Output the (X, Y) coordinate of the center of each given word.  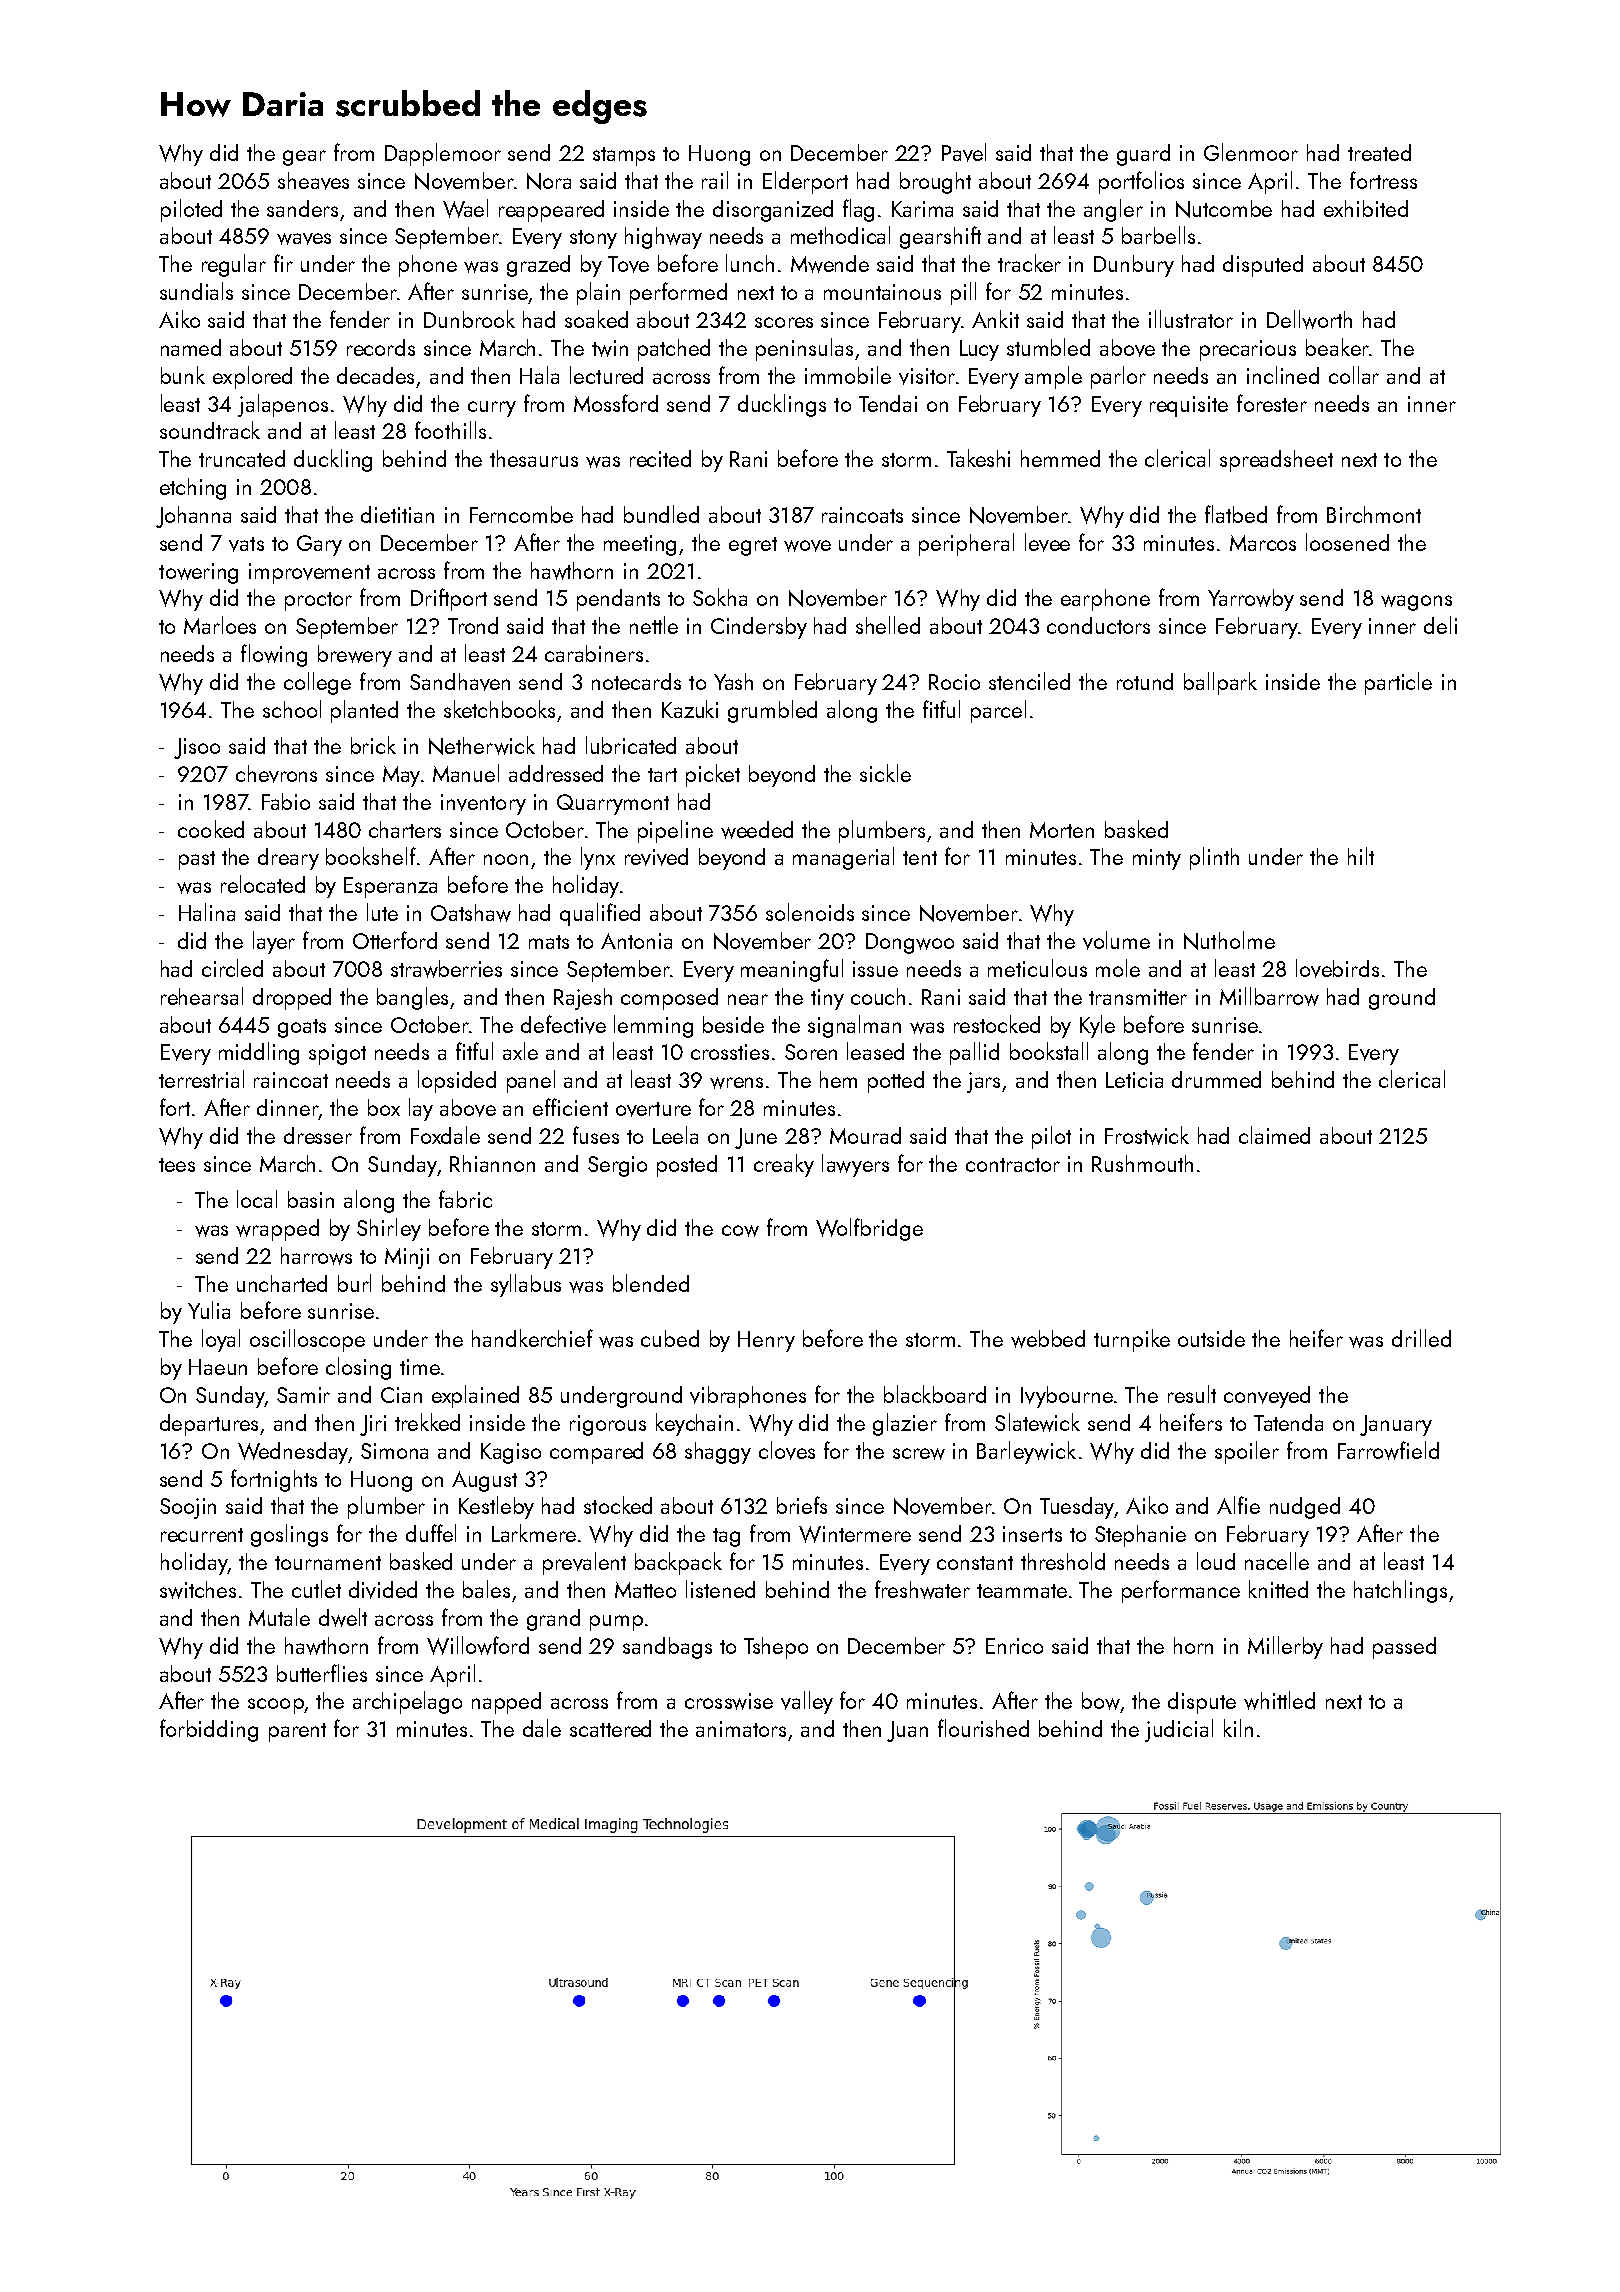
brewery (355, 656)
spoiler (1247, 1452)
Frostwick (1147, 1135)
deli (1440, 625)
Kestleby (496, 1507)
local (257, 1199)
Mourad (865, 1135)
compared (596, 1453)
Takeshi (978, 458)
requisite (1189, 406)
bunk (183, 375)
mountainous (882, 292)
